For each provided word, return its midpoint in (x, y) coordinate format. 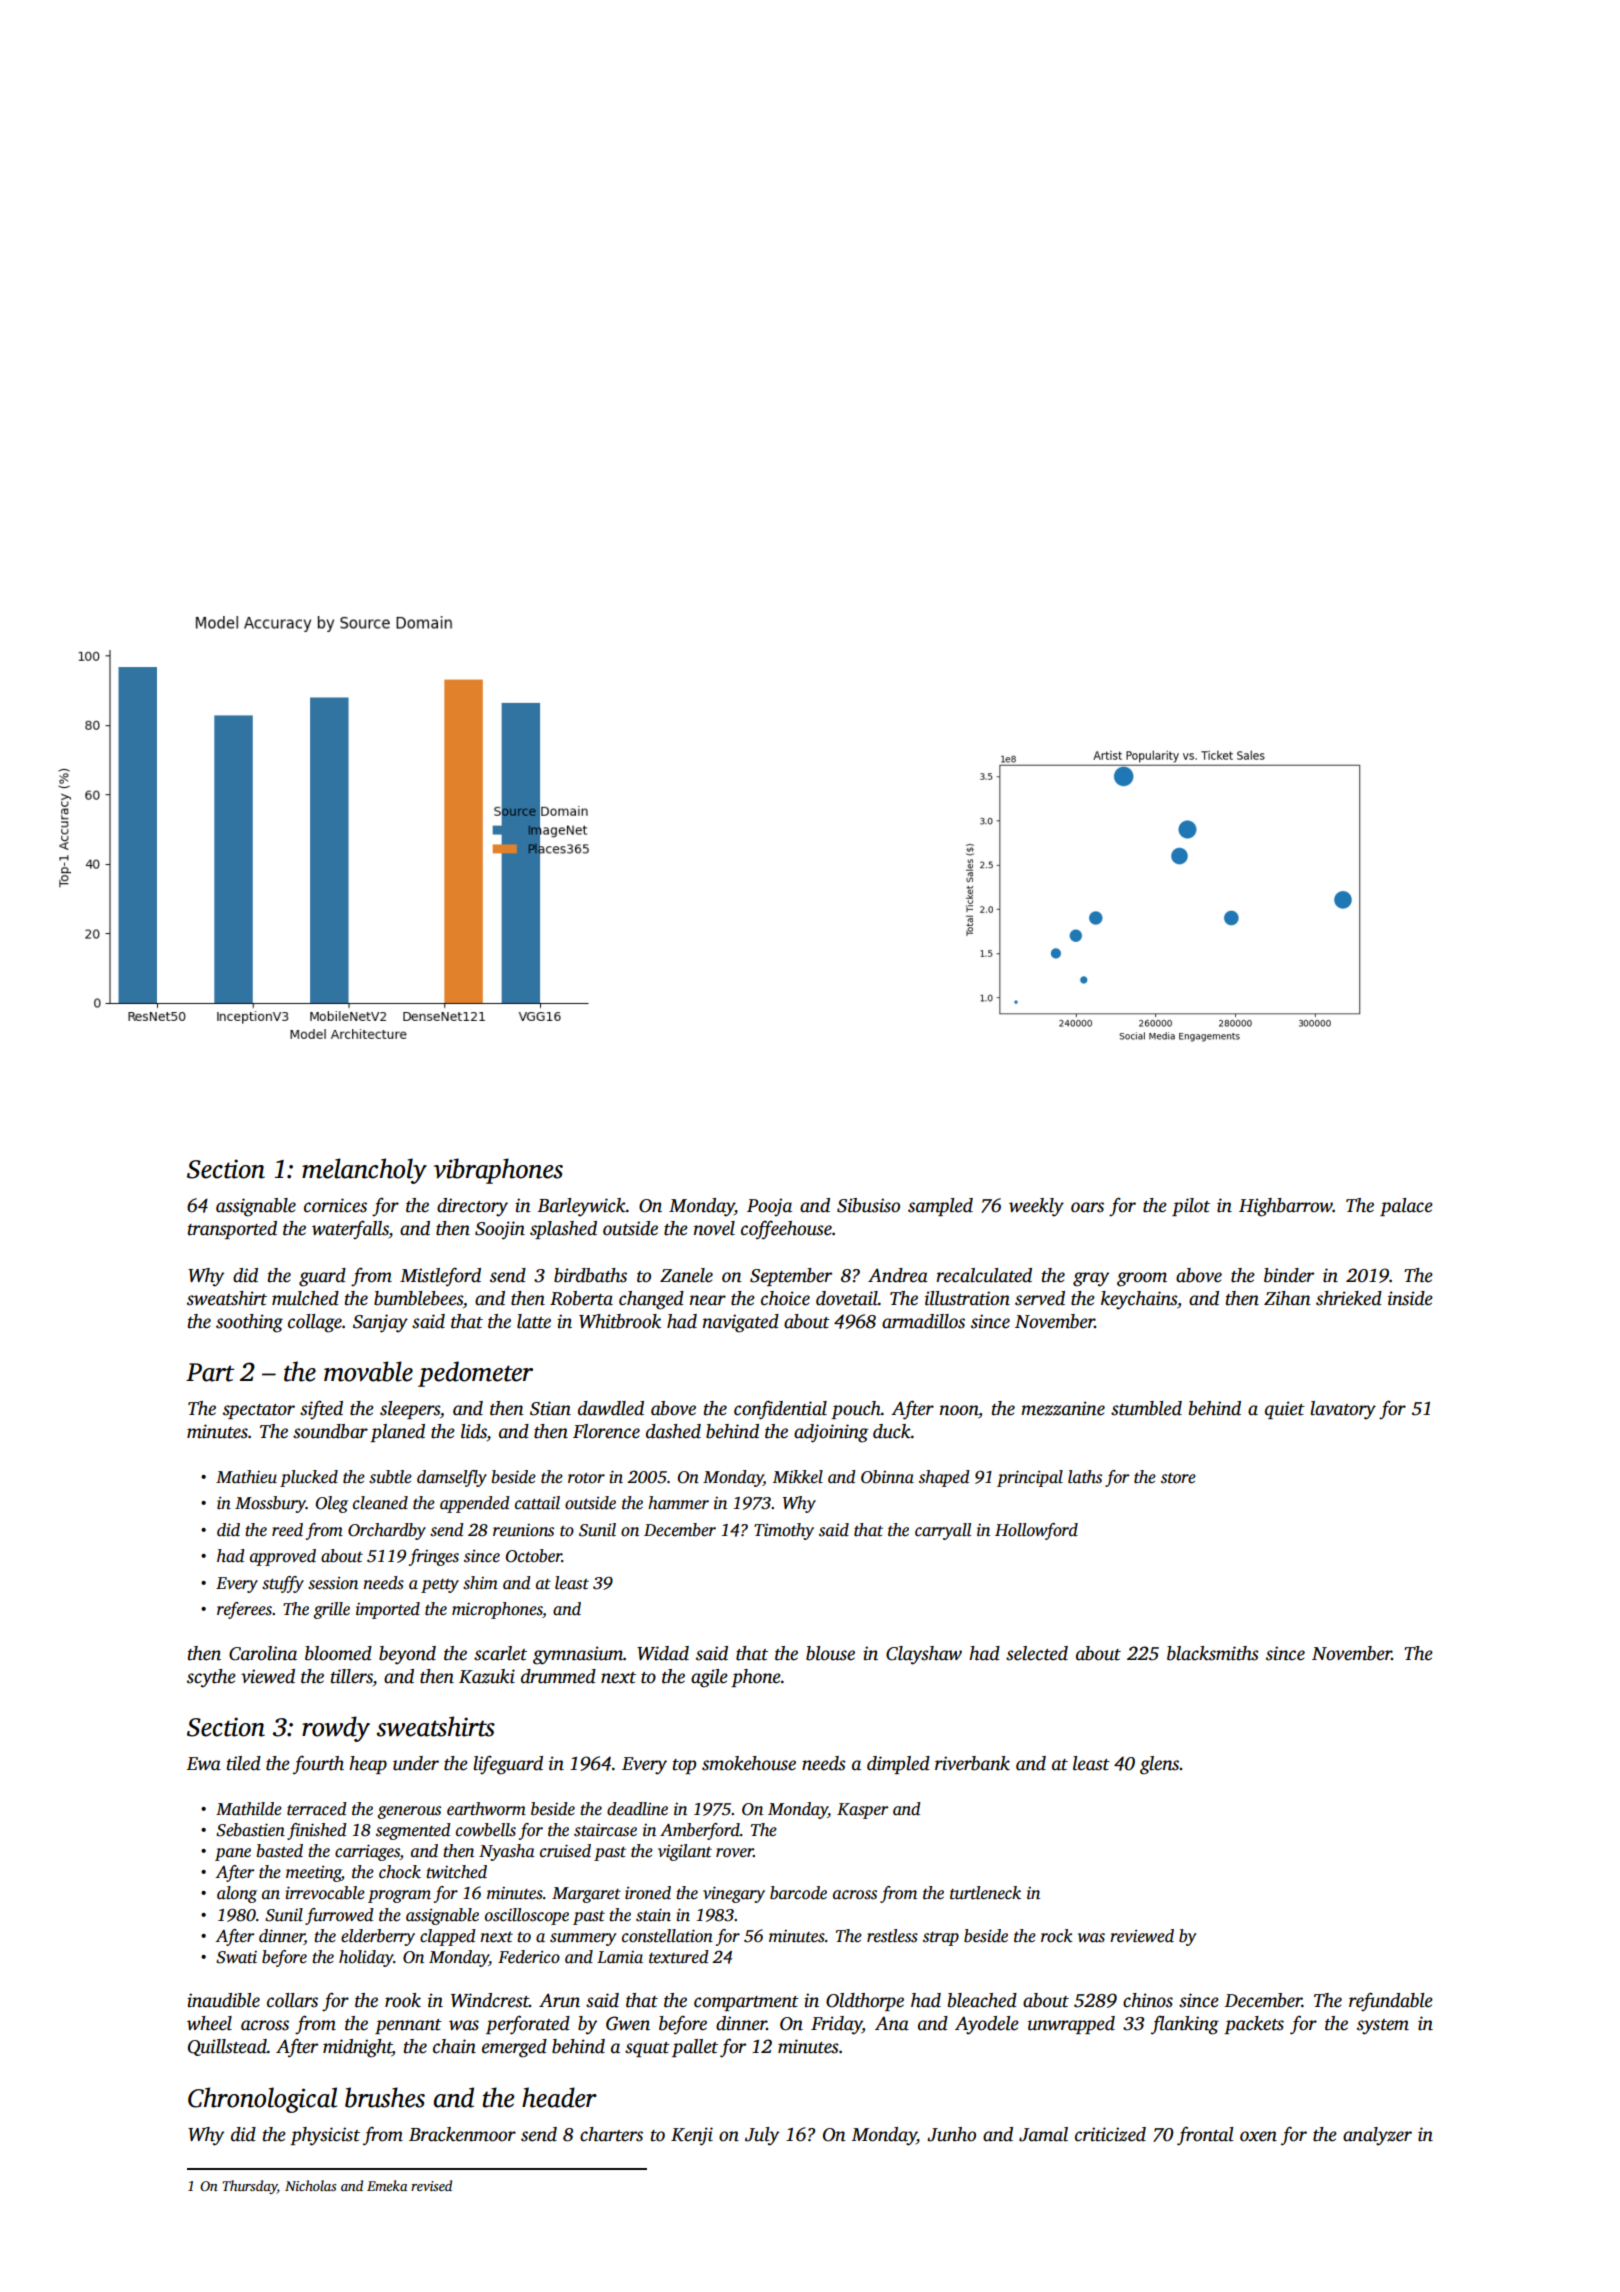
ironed (648, 1893)
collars (292, 2000)
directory (472, 1207)
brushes (385, 2097)
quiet (1285, 1410)
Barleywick (581, 1207)
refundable (1391, 2002)
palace (1406, 1207)
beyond (407, 1655)
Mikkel (798, 1477)
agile (709, 1678)
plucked (309, 1478)
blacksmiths (1213, 1653)
